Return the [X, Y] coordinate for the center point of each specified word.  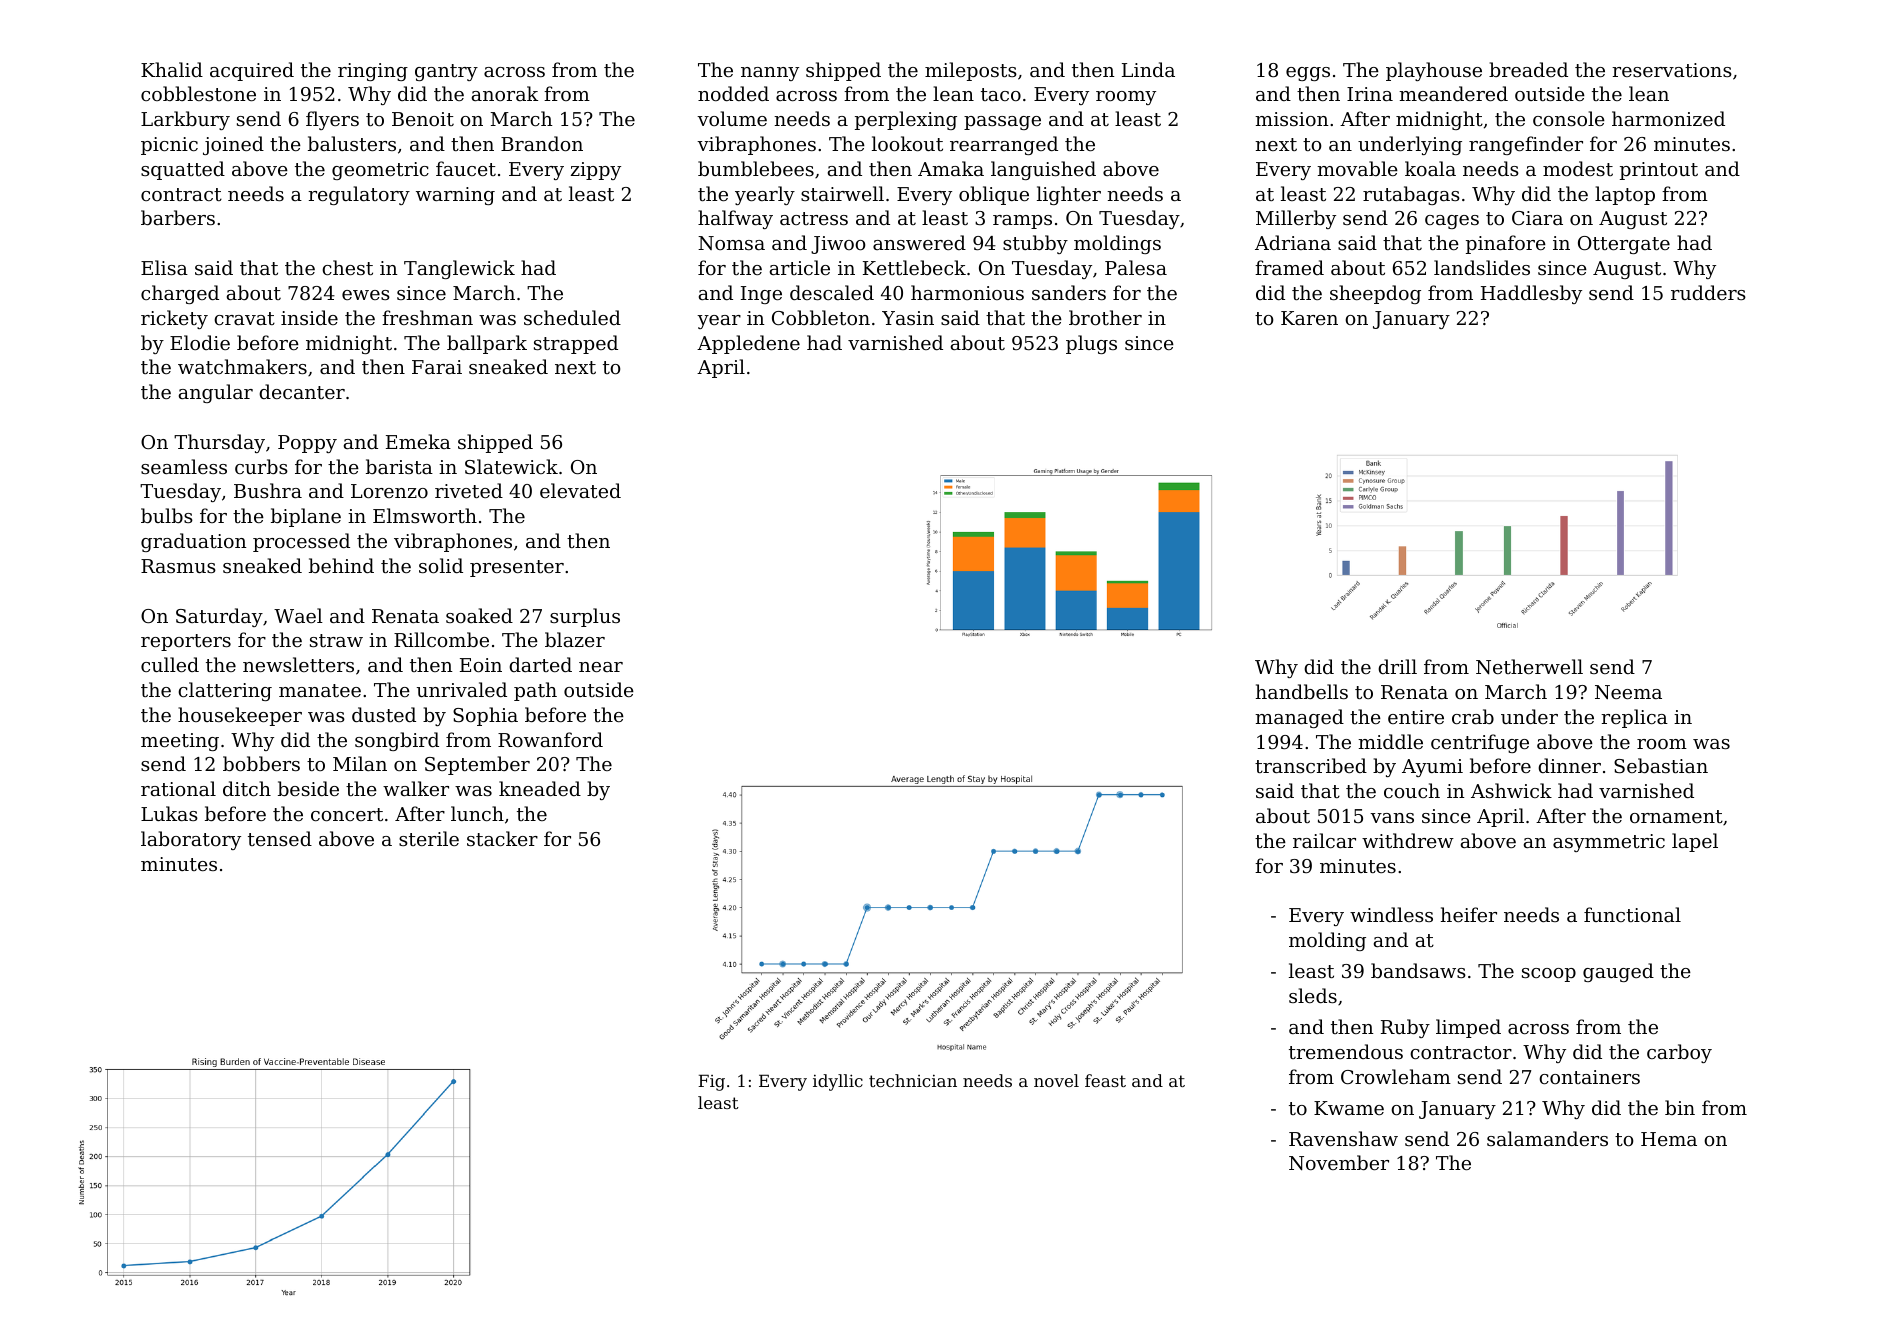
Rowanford [550, 739]
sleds [1313, 995]
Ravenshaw [1343, 1138]
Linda [1148, 69]
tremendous [1346, 1051]
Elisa [164, 267]
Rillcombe [441, 639]
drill [1397, 666]
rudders [1708, 292]
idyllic [838, 1082]
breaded [1528, 69]
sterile [429, 838]
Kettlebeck [914, 267]
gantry [446, 72]
